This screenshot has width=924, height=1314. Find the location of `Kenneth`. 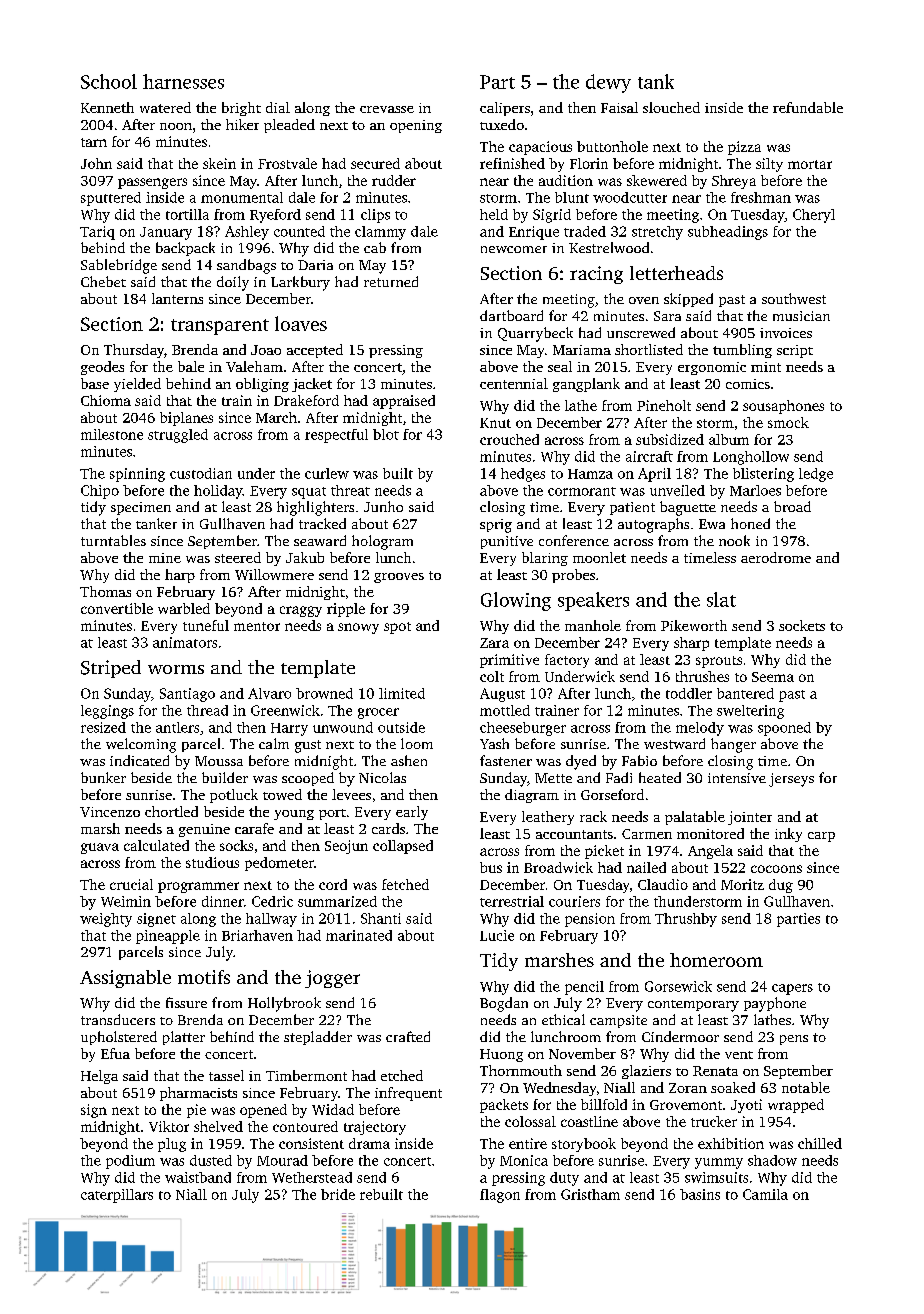

Kenneth is located at coordinates (107, 107).
